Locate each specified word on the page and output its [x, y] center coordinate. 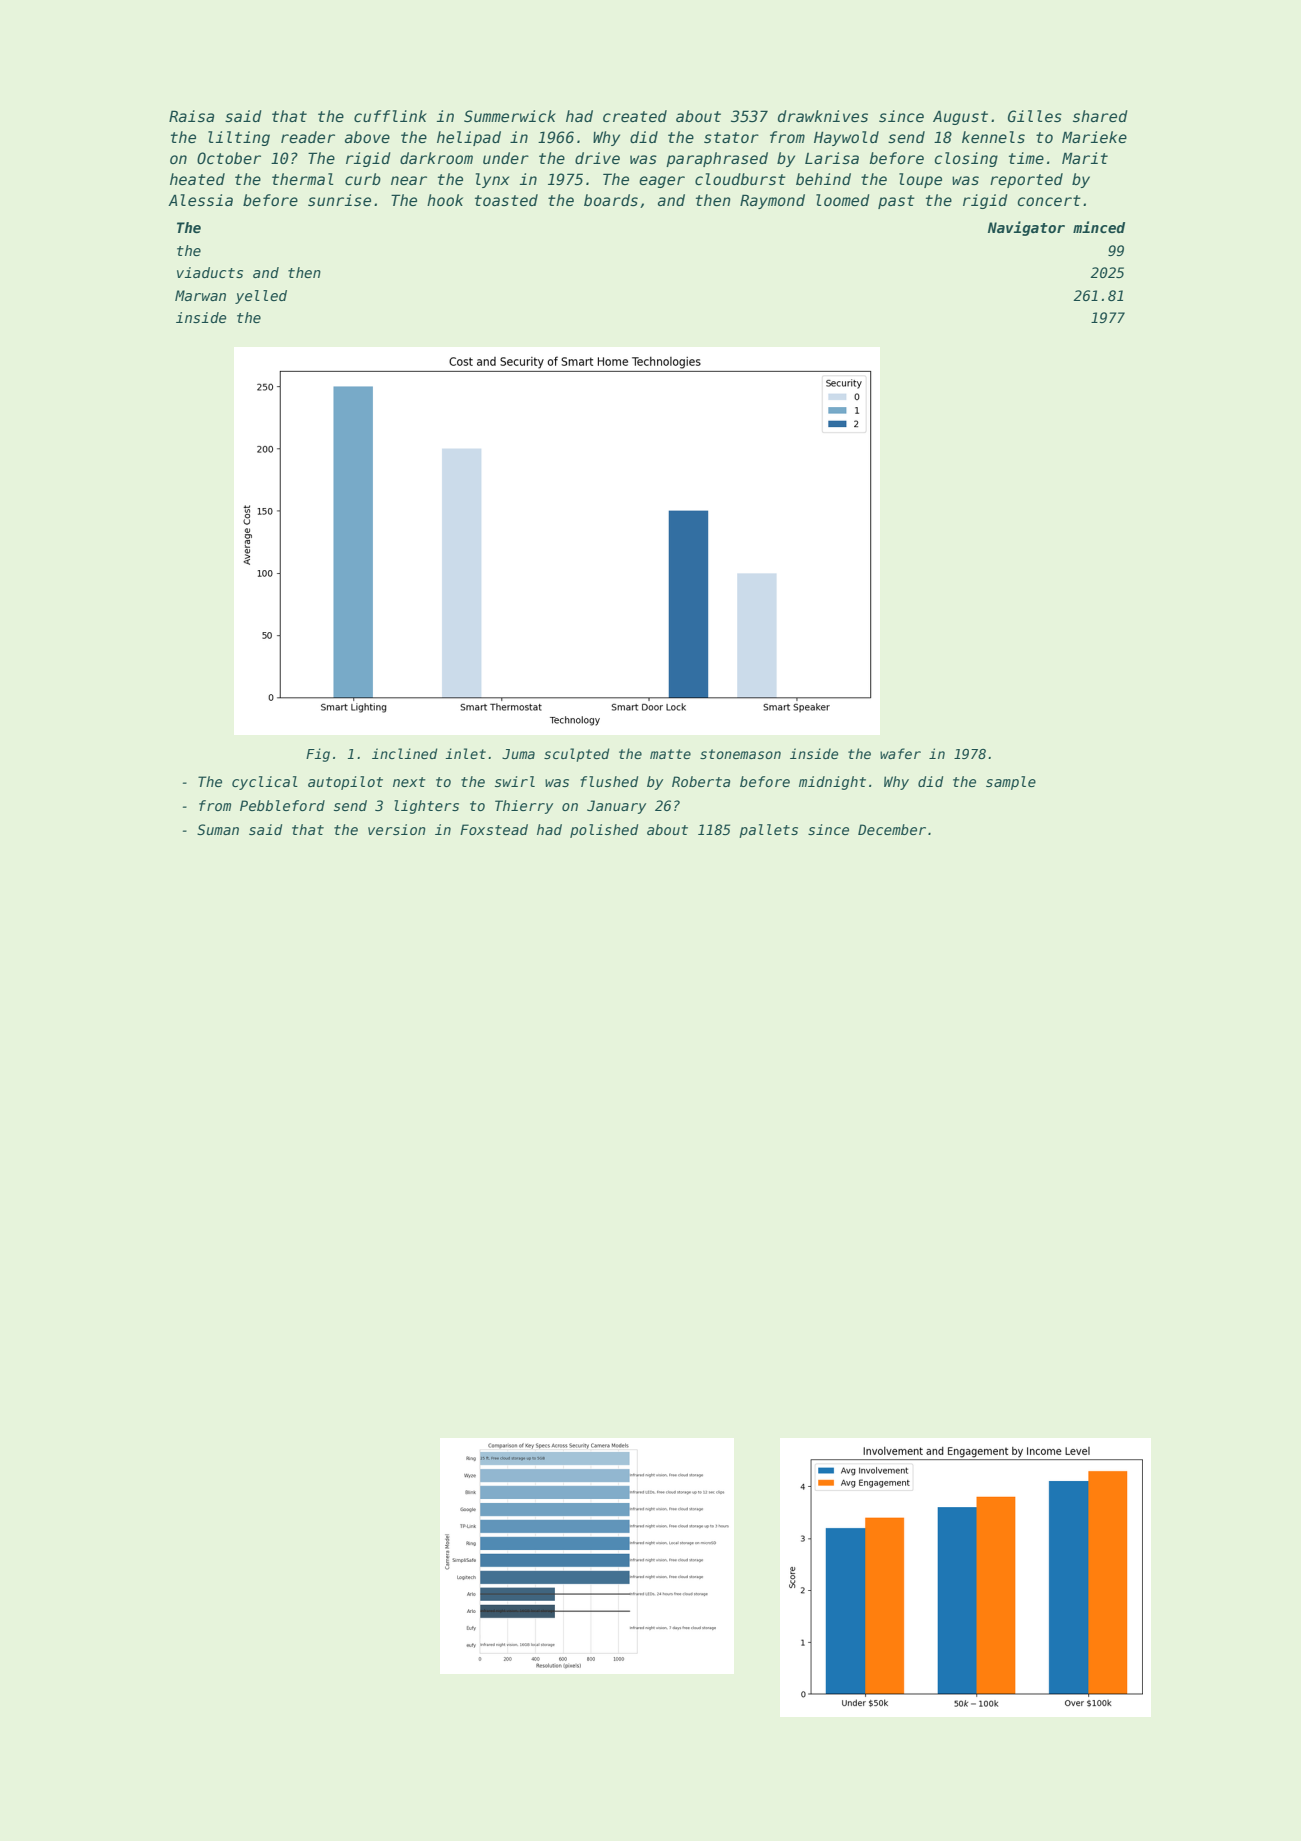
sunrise [339, 200]
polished [604, 831]
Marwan [200, 295]
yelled [261, 297]
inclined [405, 753]
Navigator [1026, 228]
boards [611, 200]
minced [1099, 227]
